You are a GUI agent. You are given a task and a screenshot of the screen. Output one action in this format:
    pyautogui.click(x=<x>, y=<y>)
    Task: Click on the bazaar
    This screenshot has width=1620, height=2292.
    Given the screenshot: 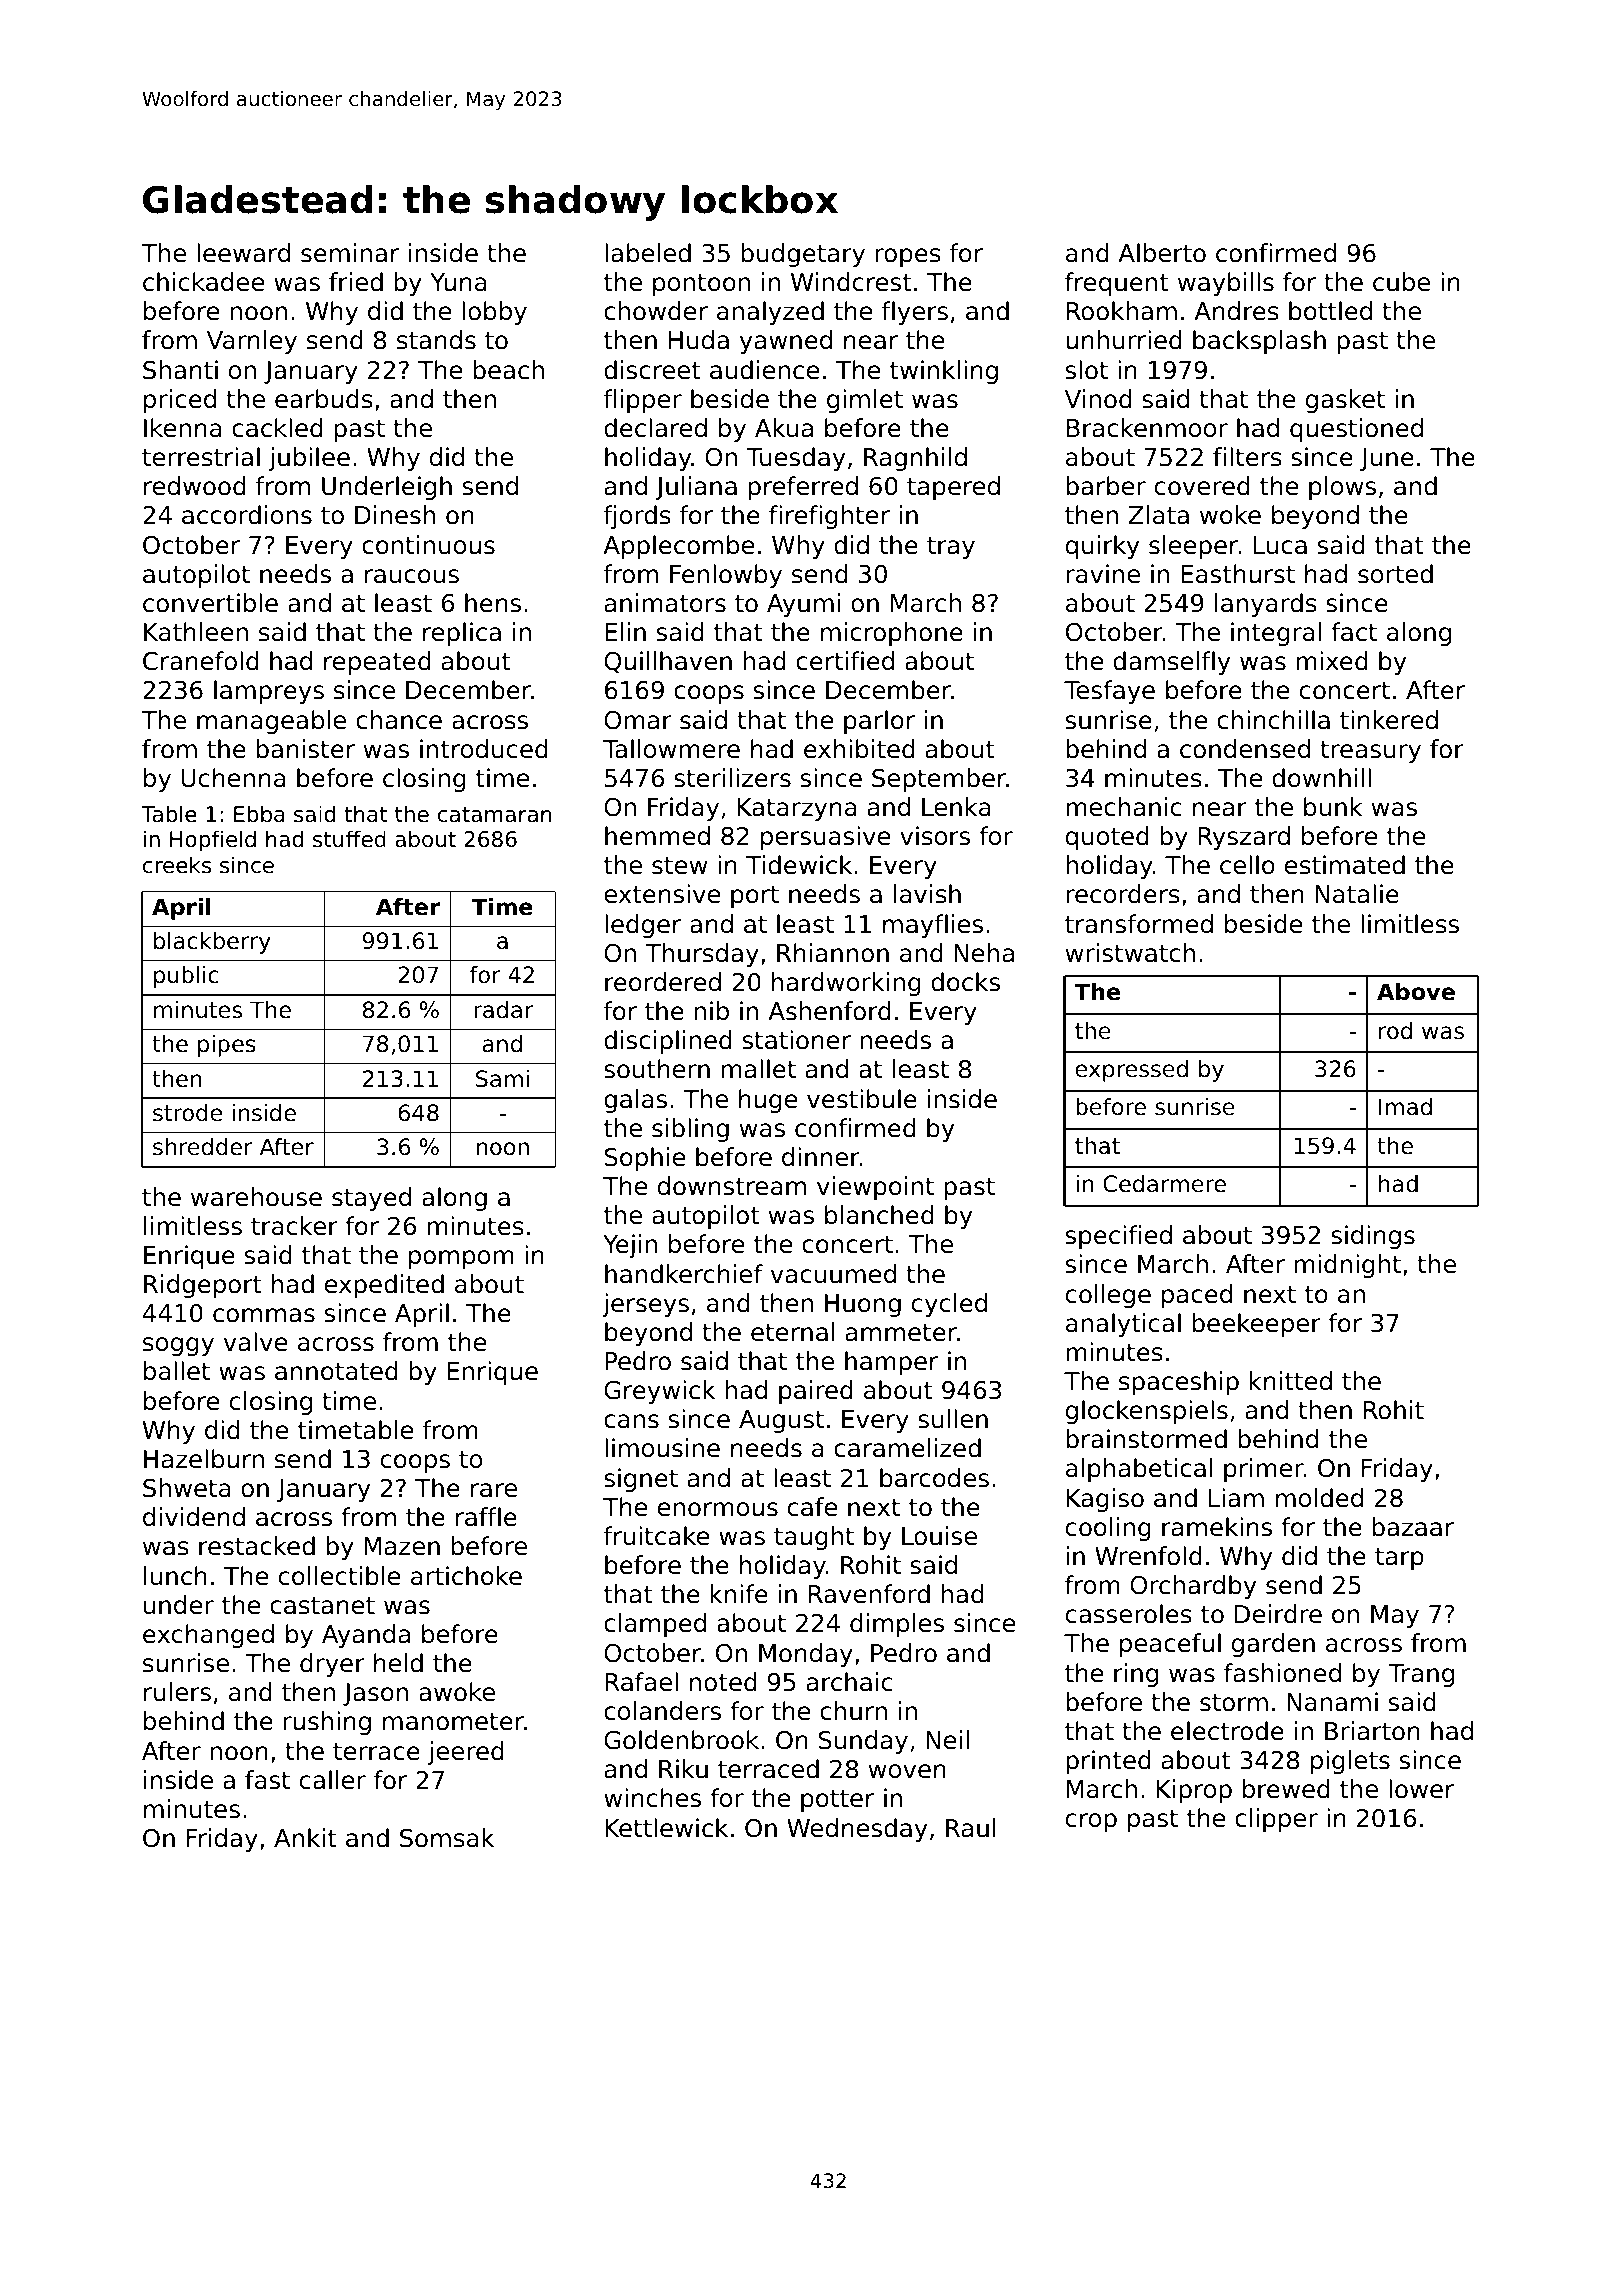 What is the action you would take?
    pyautogui.click(x=1413, y=1527)
